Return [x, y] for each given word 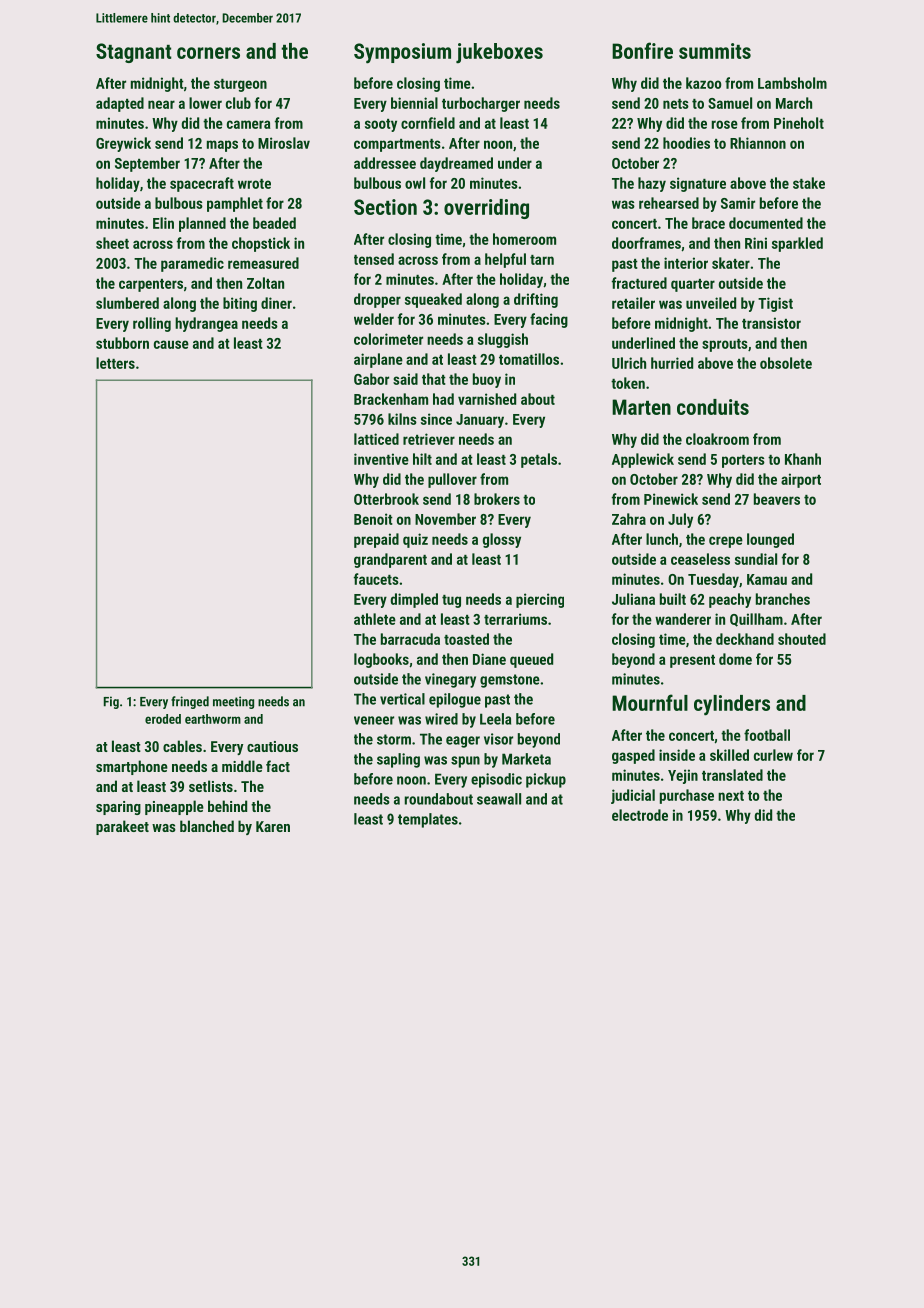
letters [115, 363]
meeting [233, 702]
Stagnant [134, 53]
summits [715, 51]
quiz [415, 540]
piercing [540, 600]
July [680, 520]
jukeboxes [499, 53]
